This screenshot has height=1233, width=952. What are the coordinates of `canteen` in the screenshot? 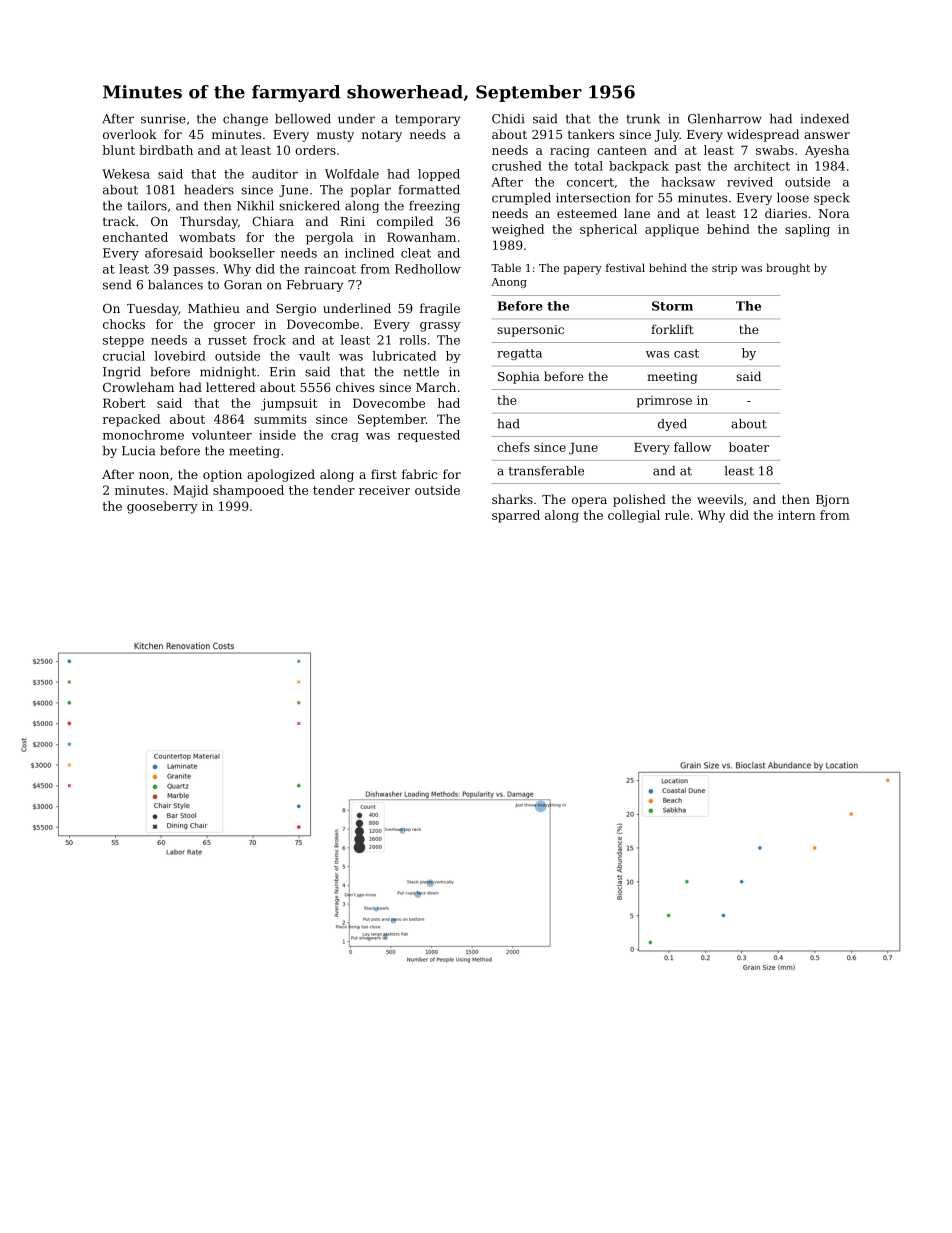 It's located at (622, 150).
